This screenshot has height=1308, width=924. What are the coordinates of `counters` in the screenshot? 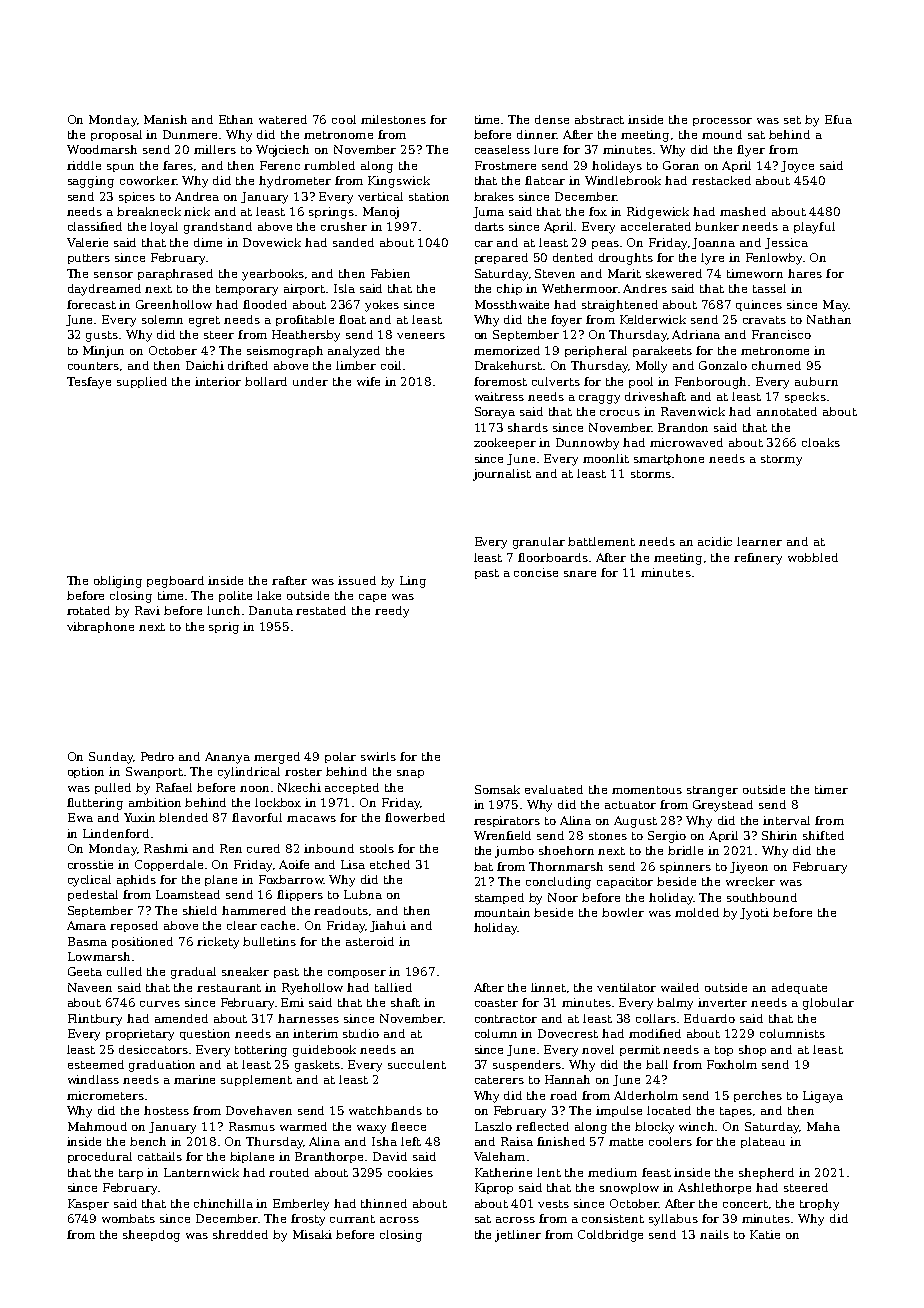 It's located at (93, 366).
